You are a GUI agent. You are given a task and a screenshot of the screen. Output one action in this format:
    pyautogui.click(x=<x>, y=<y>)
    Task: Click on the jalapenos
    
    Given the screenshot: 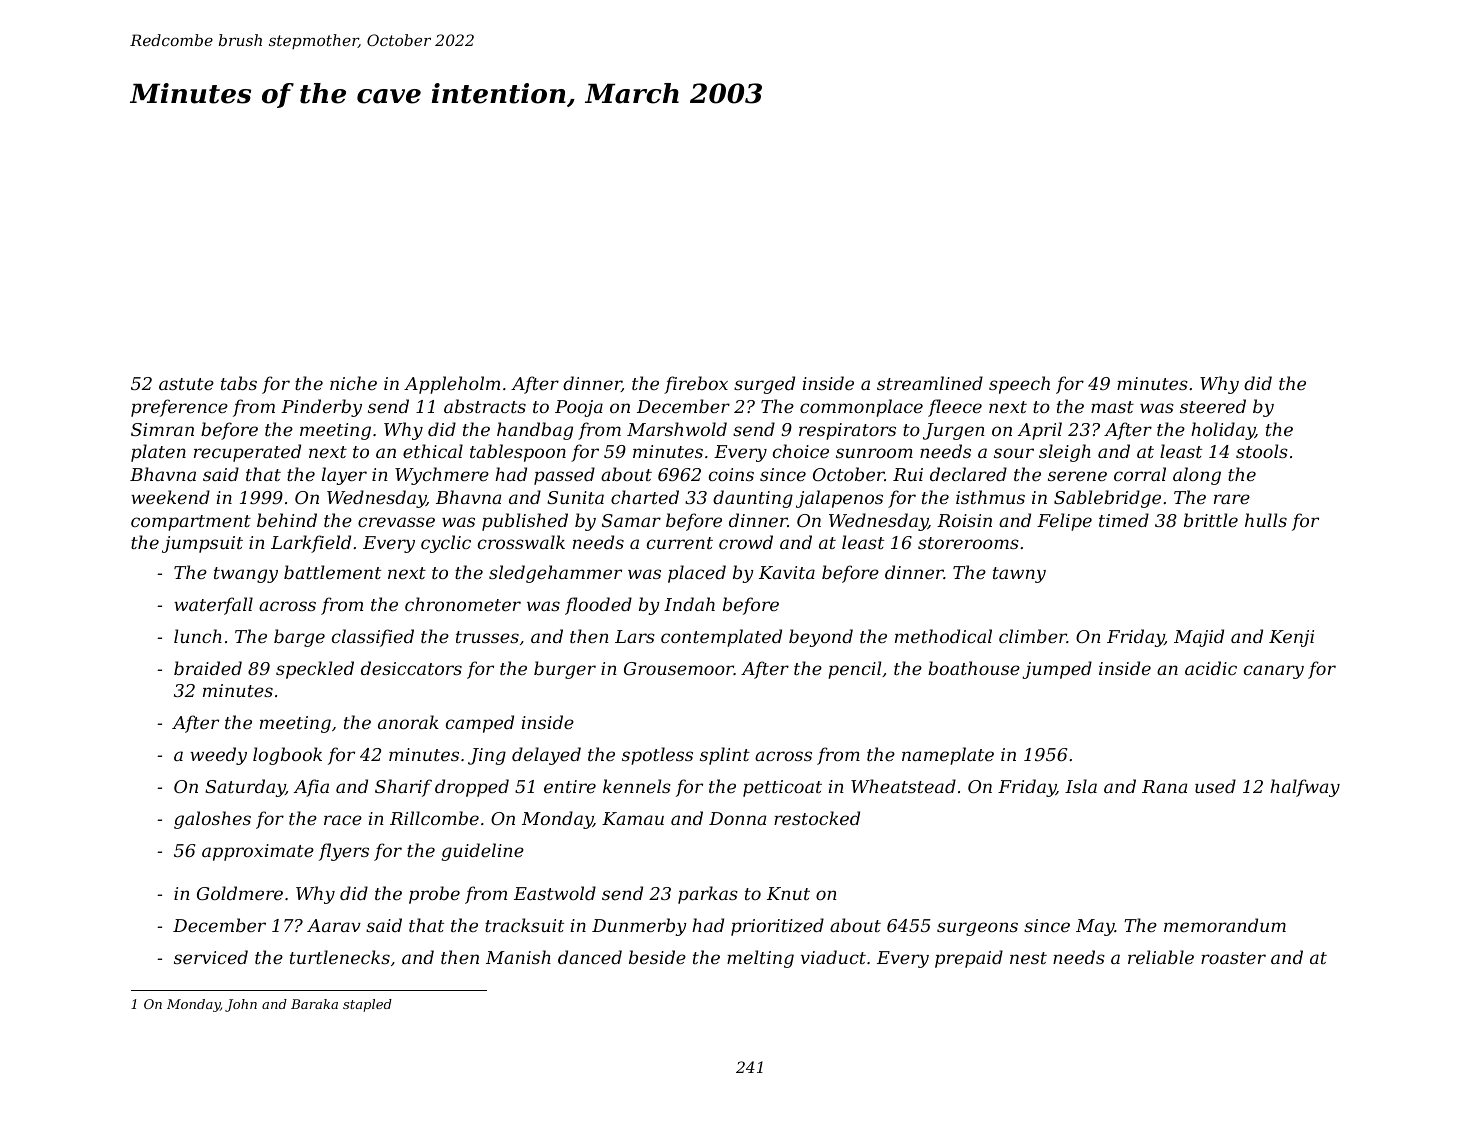 What is the action you would take?
    pyautogui.click(x=839, y=499)
